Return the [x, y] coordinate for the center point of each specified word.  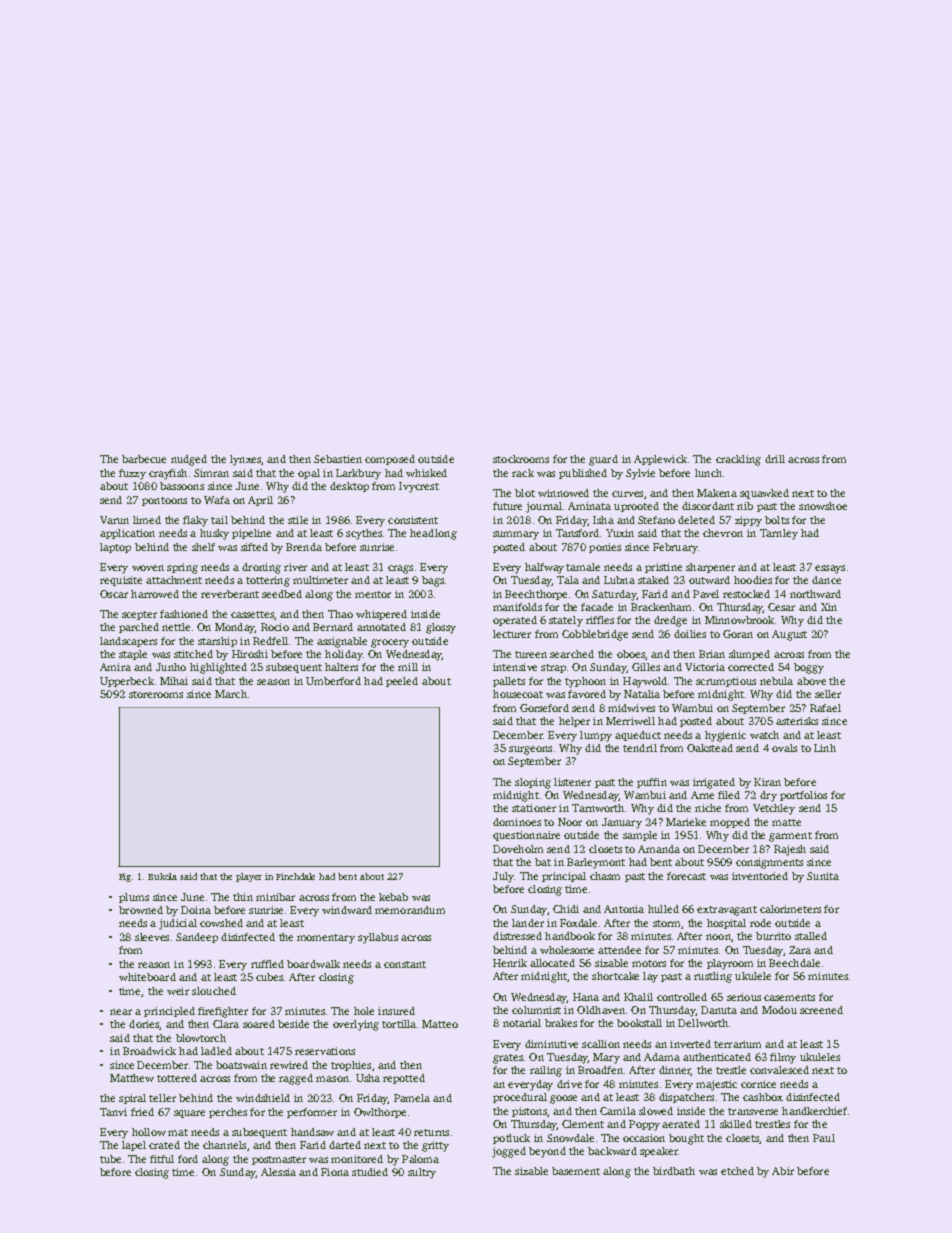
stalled [811, 936]
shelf [203, 547]
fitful [162, 1159]
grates [508, 1059]
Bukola [162, 876]
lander [528, 923]
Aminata [589, 506]
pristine [663, 568]
